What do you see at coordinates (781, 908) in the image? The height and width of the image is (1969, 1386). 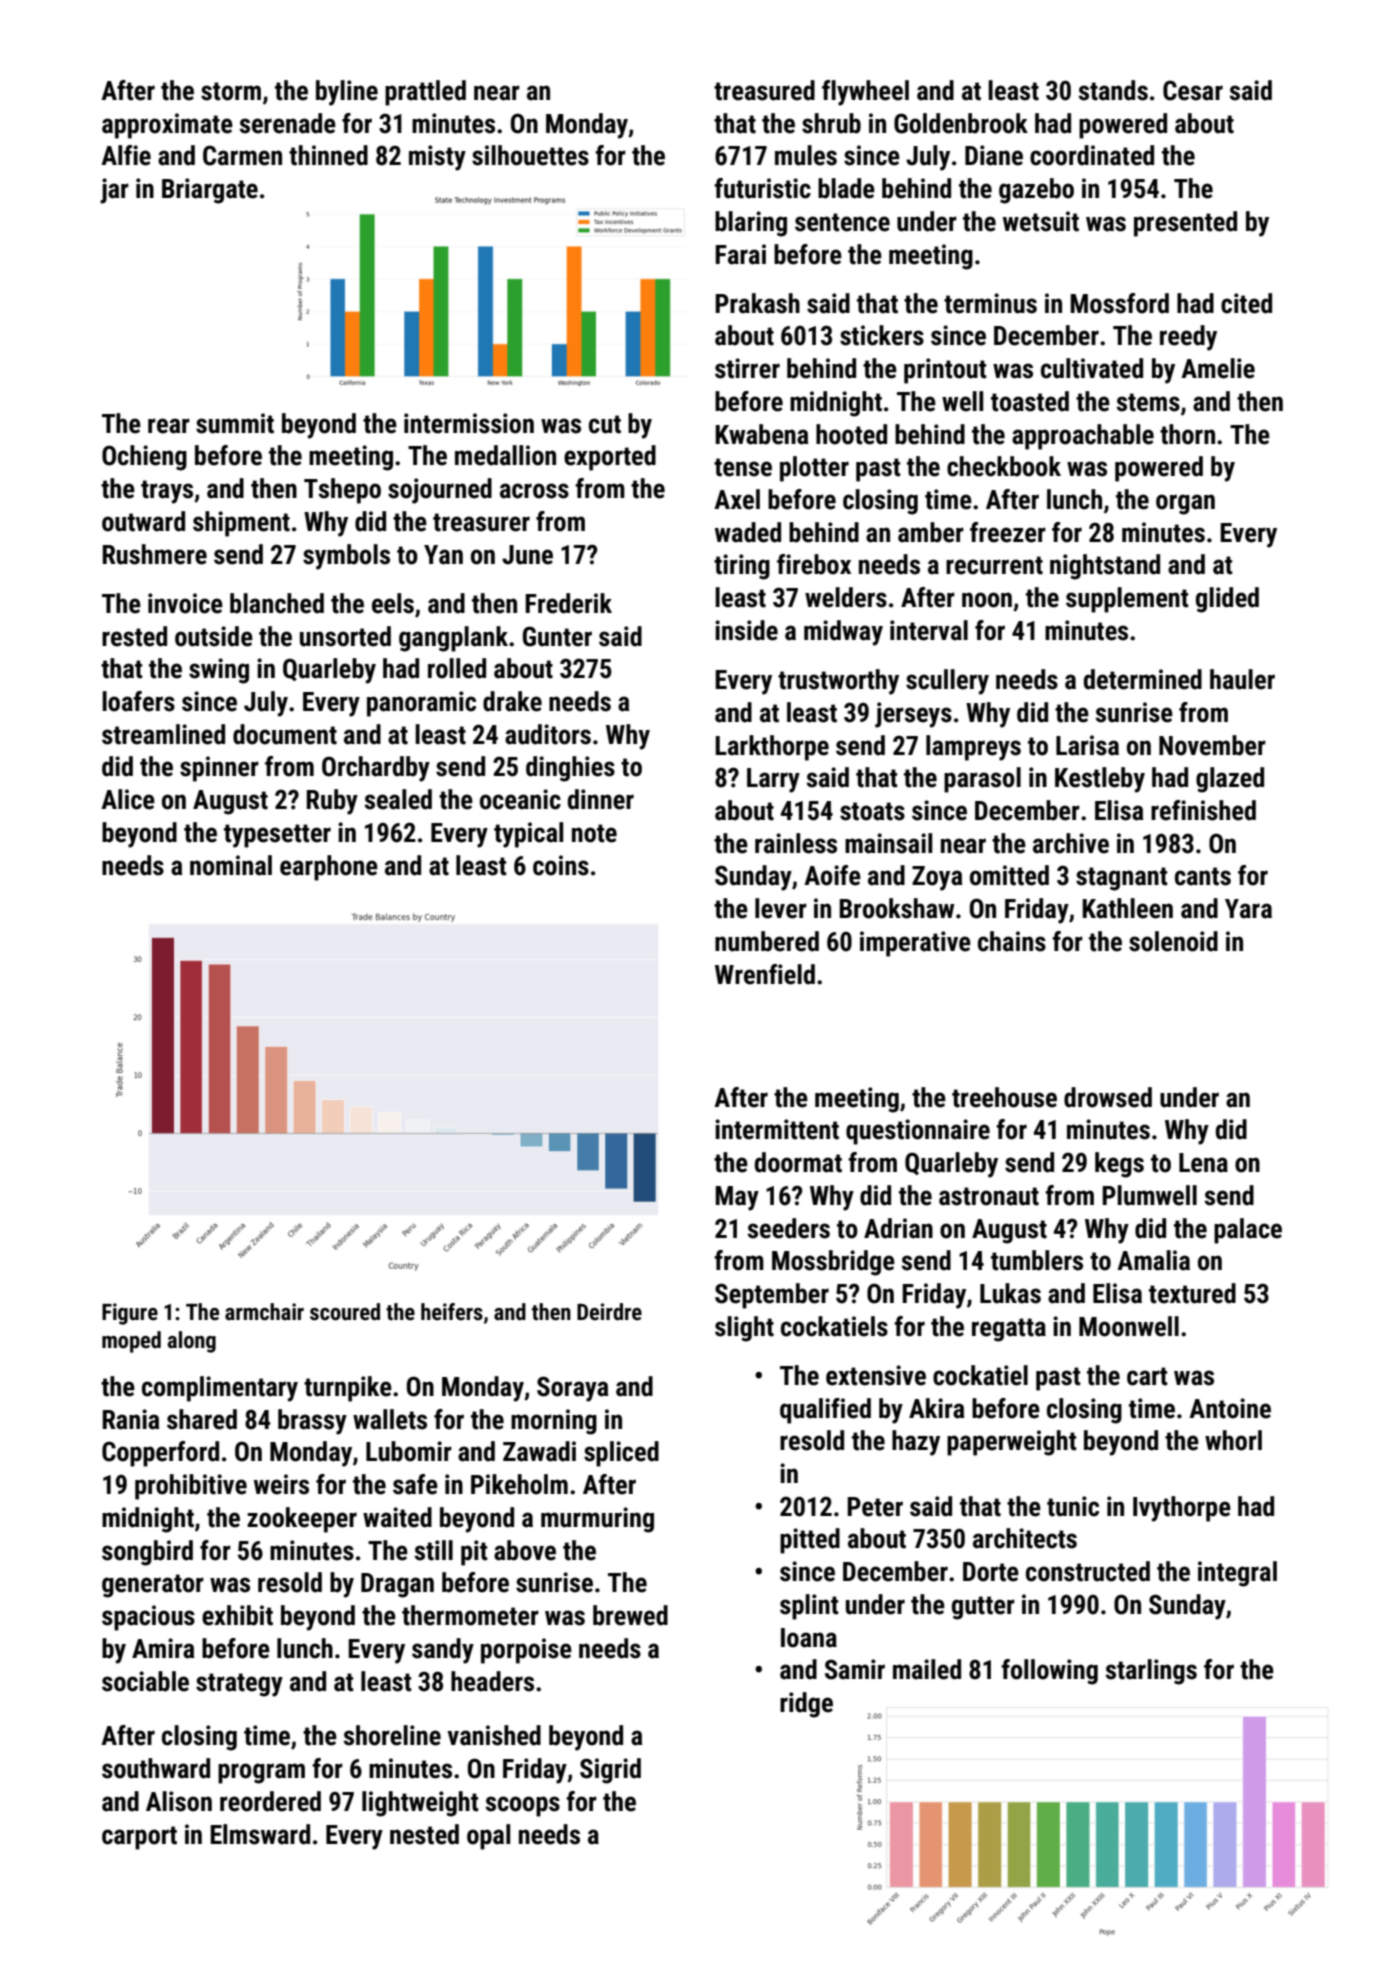 I see `lever` at bounding box center [781, 908].
